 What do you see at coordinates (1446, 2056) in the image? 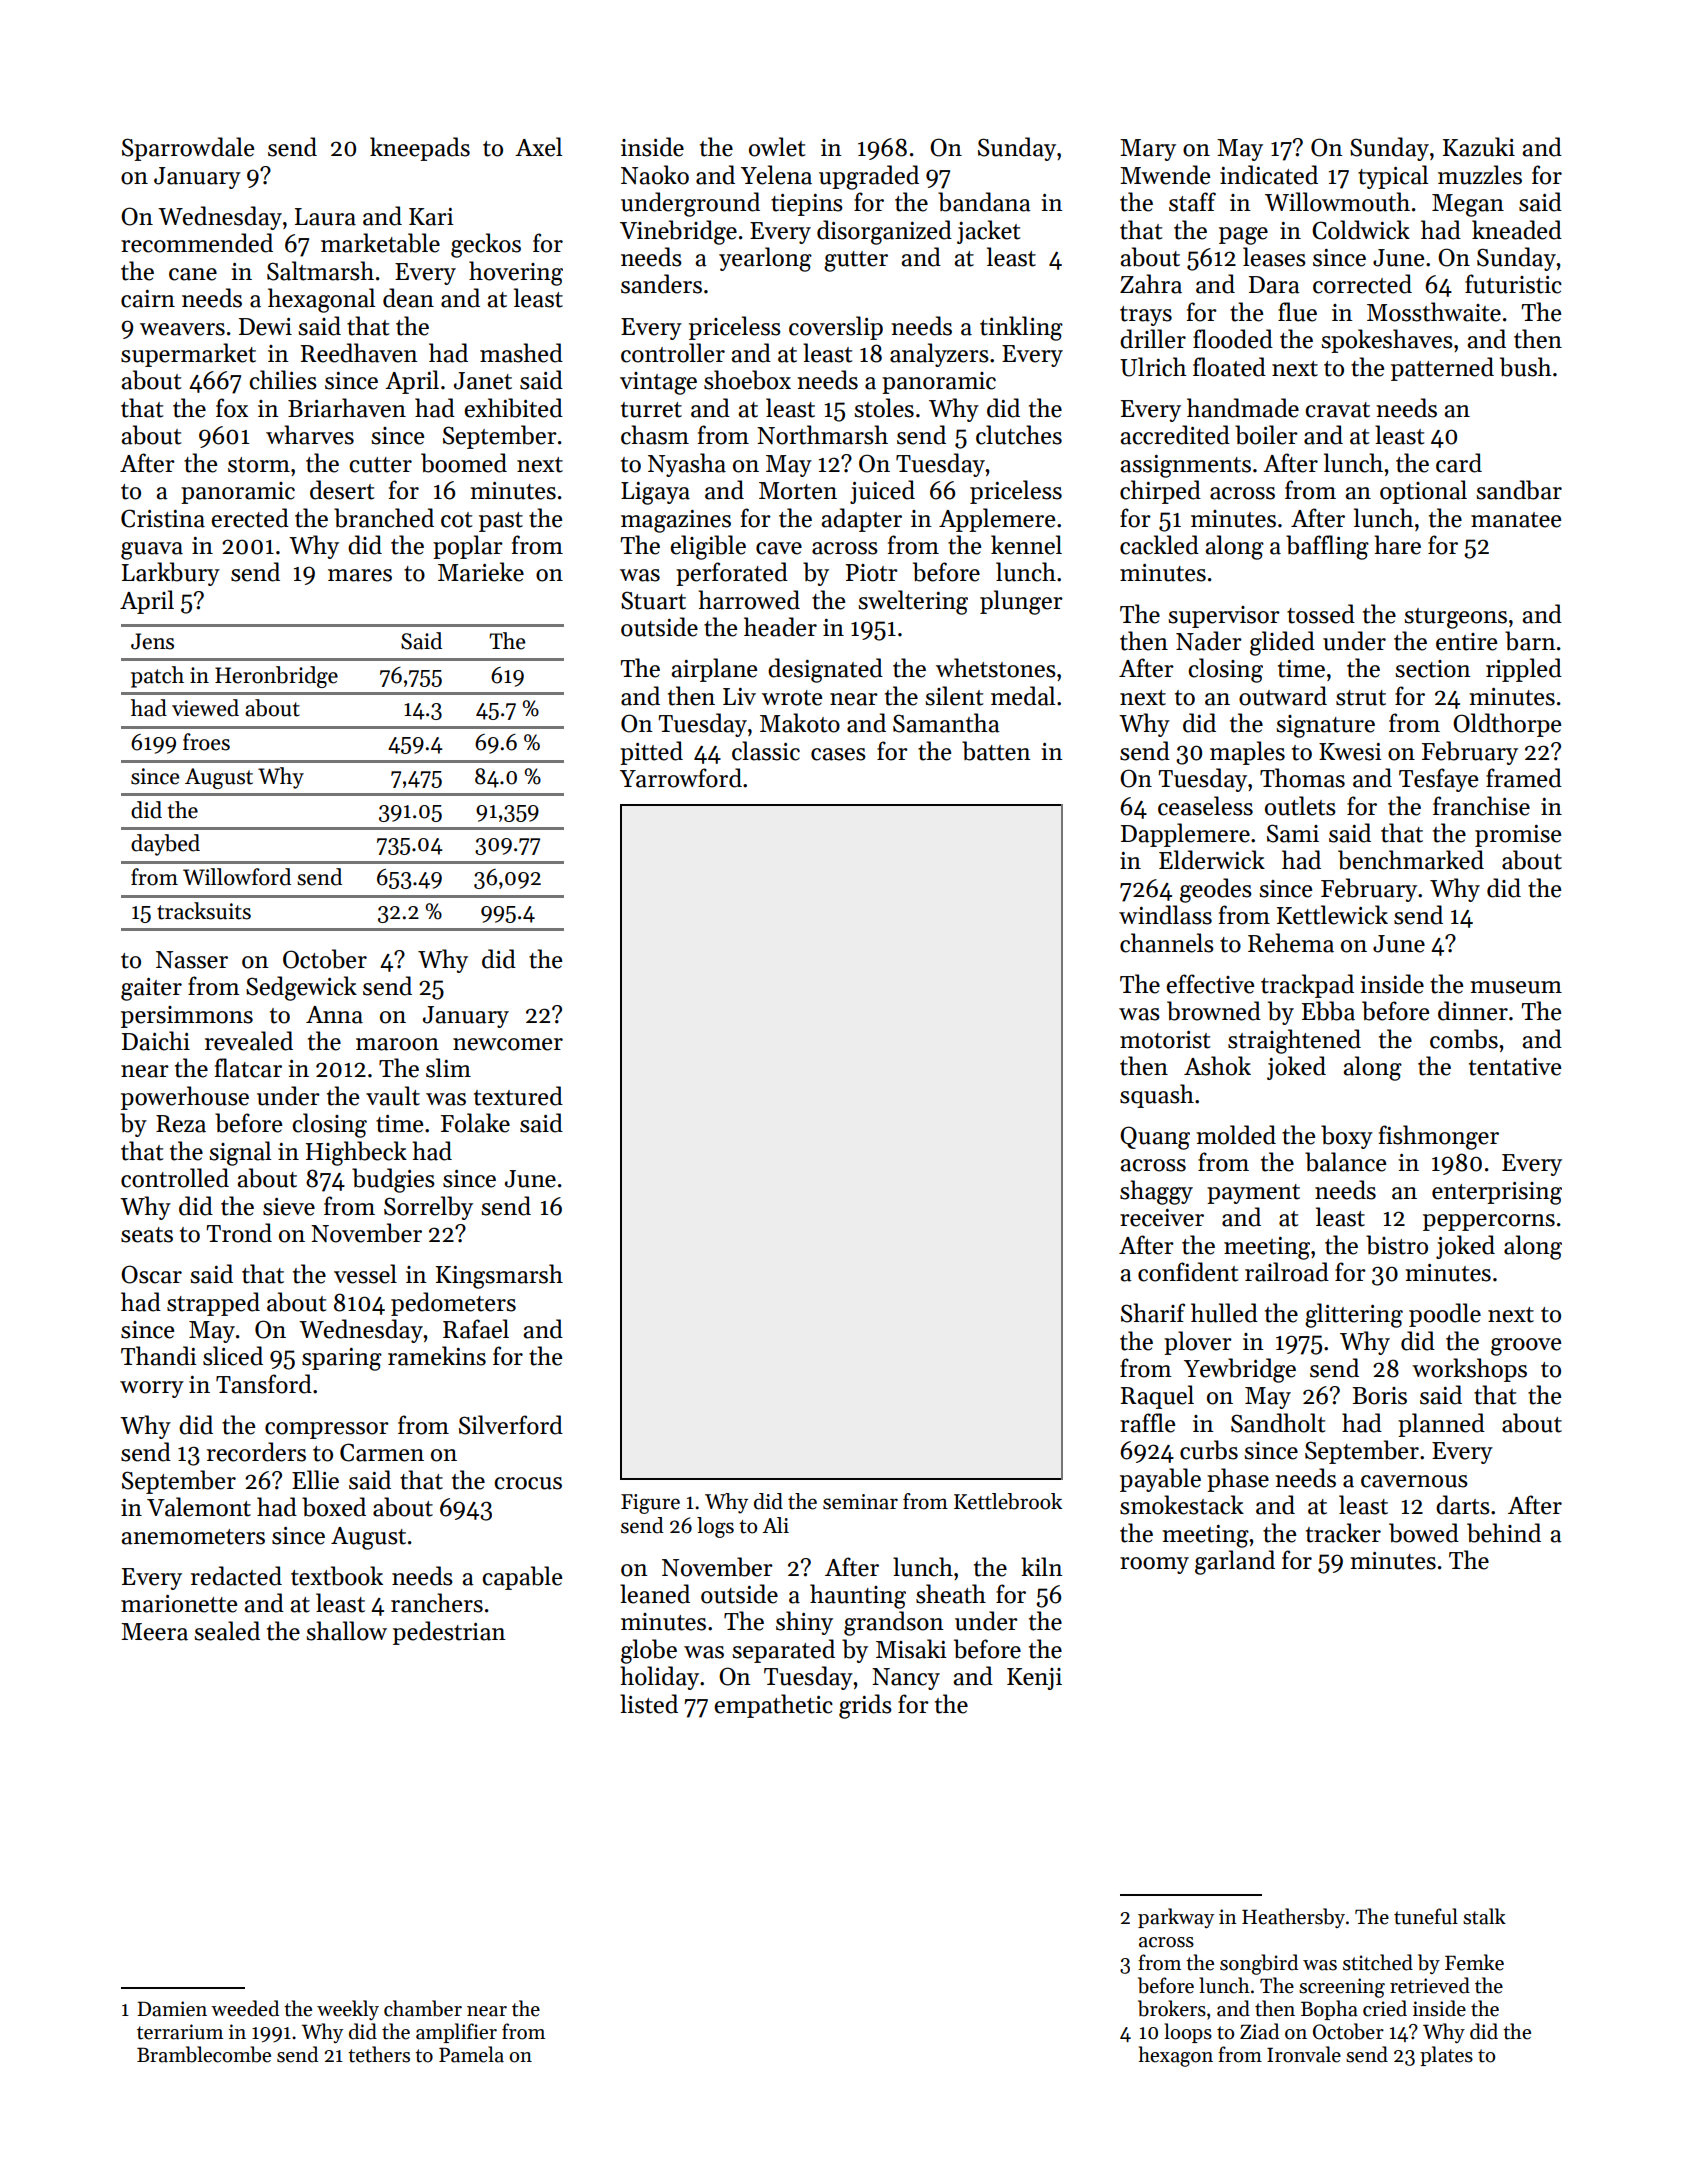
I see `plates` at bounding box center [1446, 2056].
